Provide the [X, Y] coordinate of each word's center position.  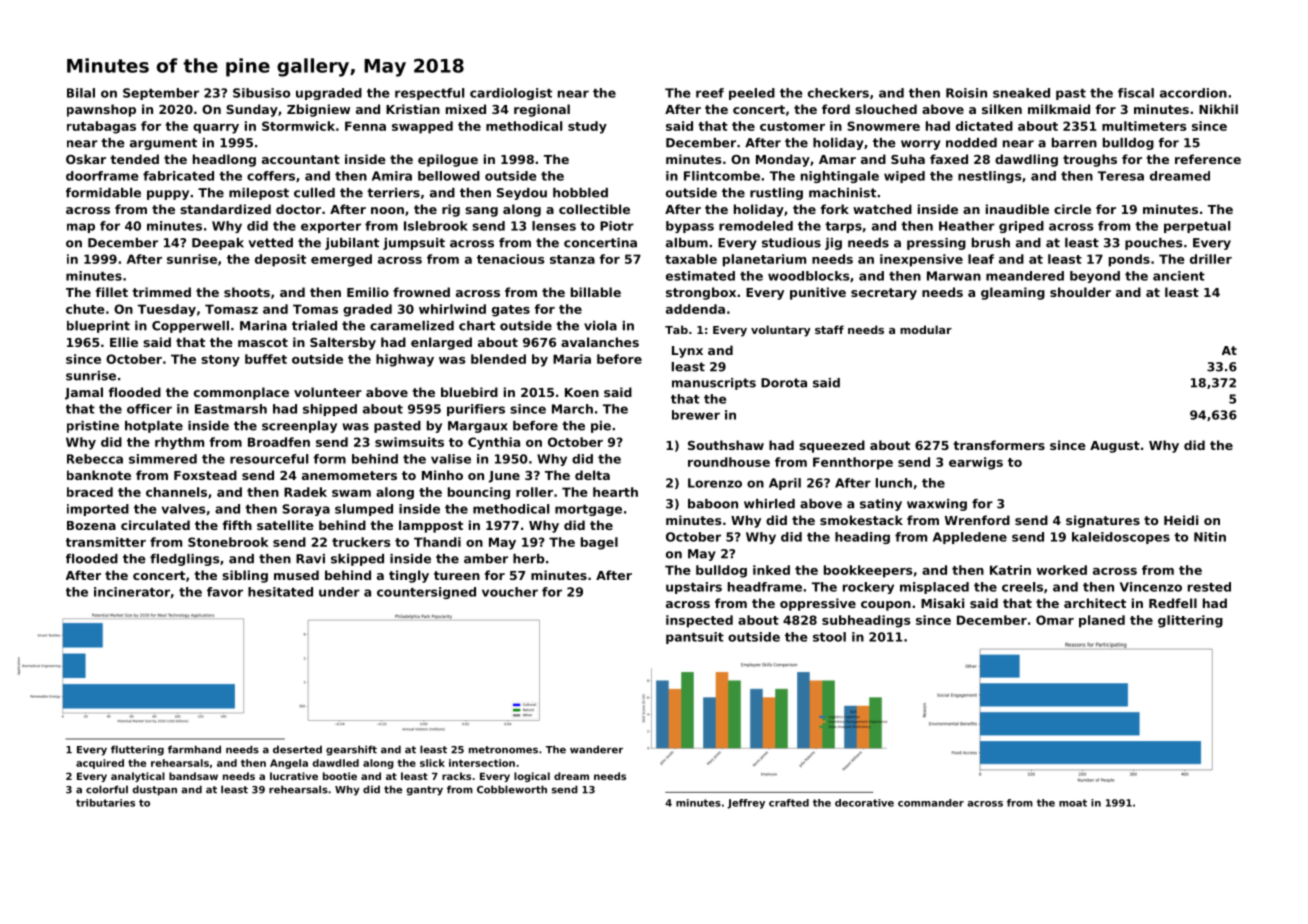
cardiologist [511, 94]
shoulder [1080, 292]
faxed [949, 159]
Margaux [478, 427]
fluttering [137, 750]
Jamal [84, 393]
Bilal [81, 93]
